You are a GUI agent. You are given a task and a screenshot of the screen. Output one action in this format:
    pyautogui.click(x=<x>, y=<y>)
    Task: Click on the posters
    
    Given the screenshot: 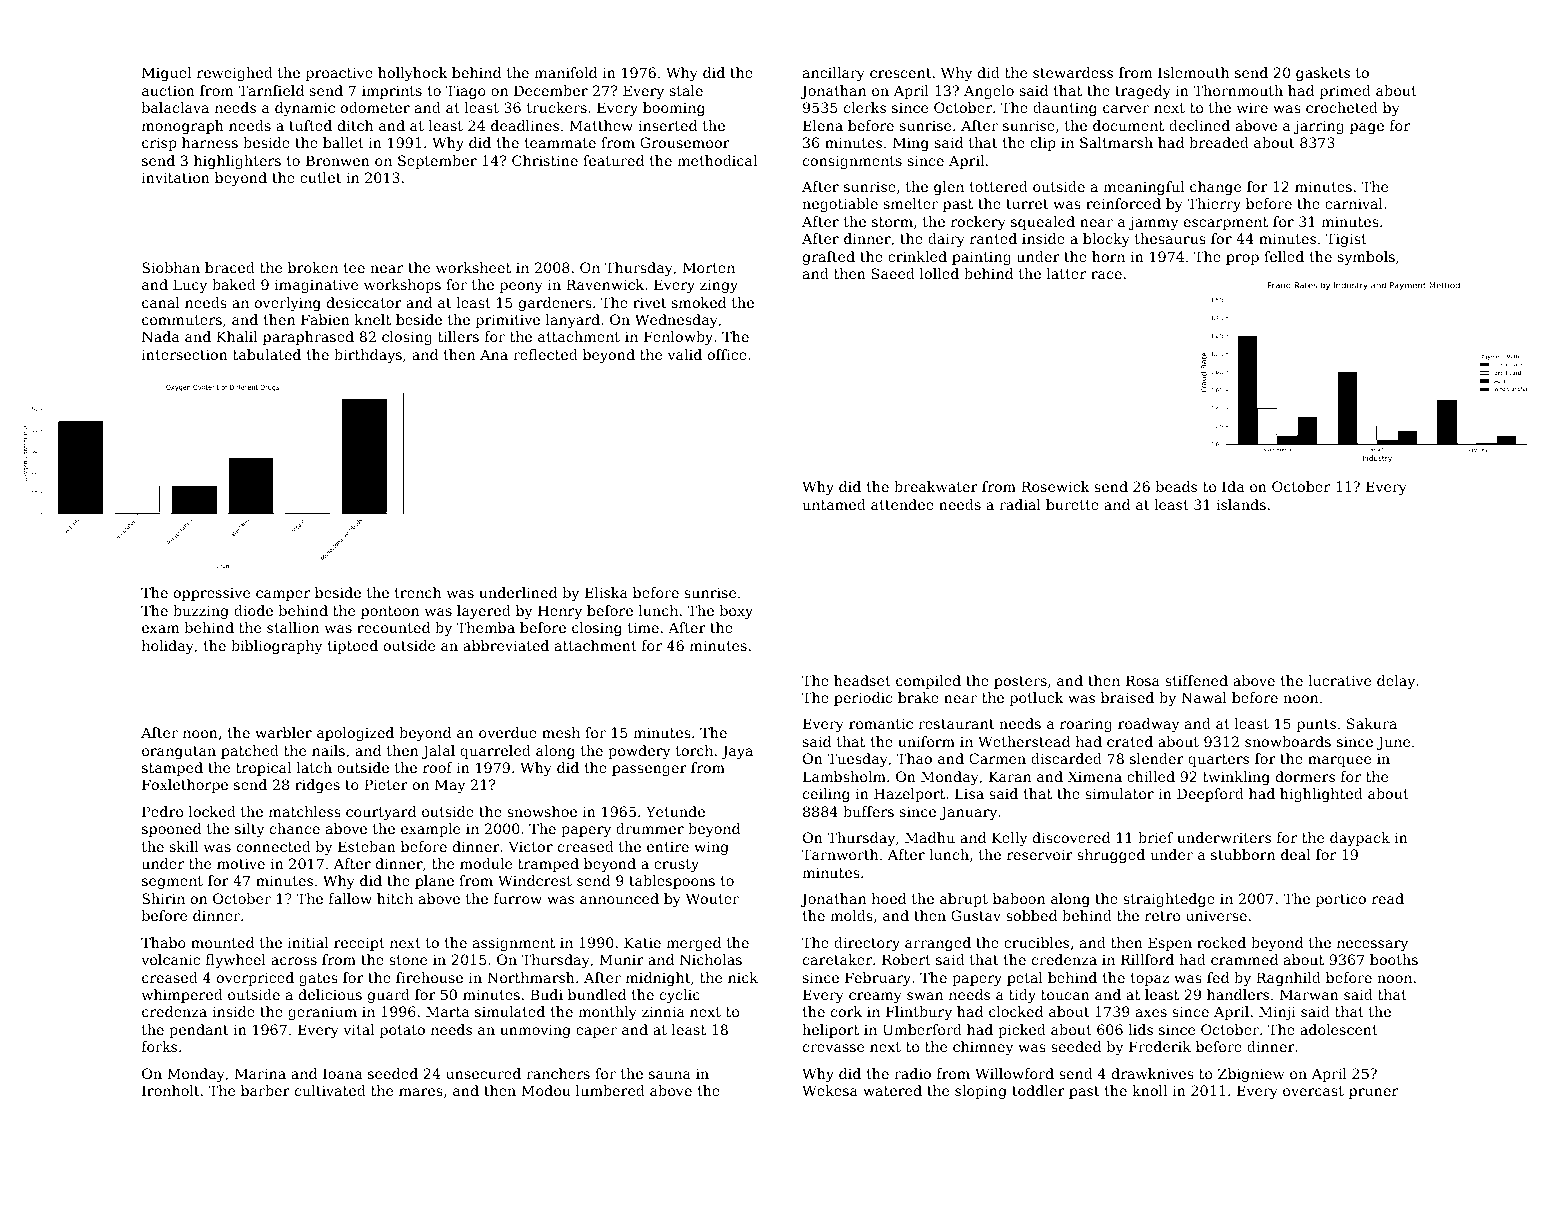 What is the action you would take?
    pyautogui.click(x=1020, y=682)
